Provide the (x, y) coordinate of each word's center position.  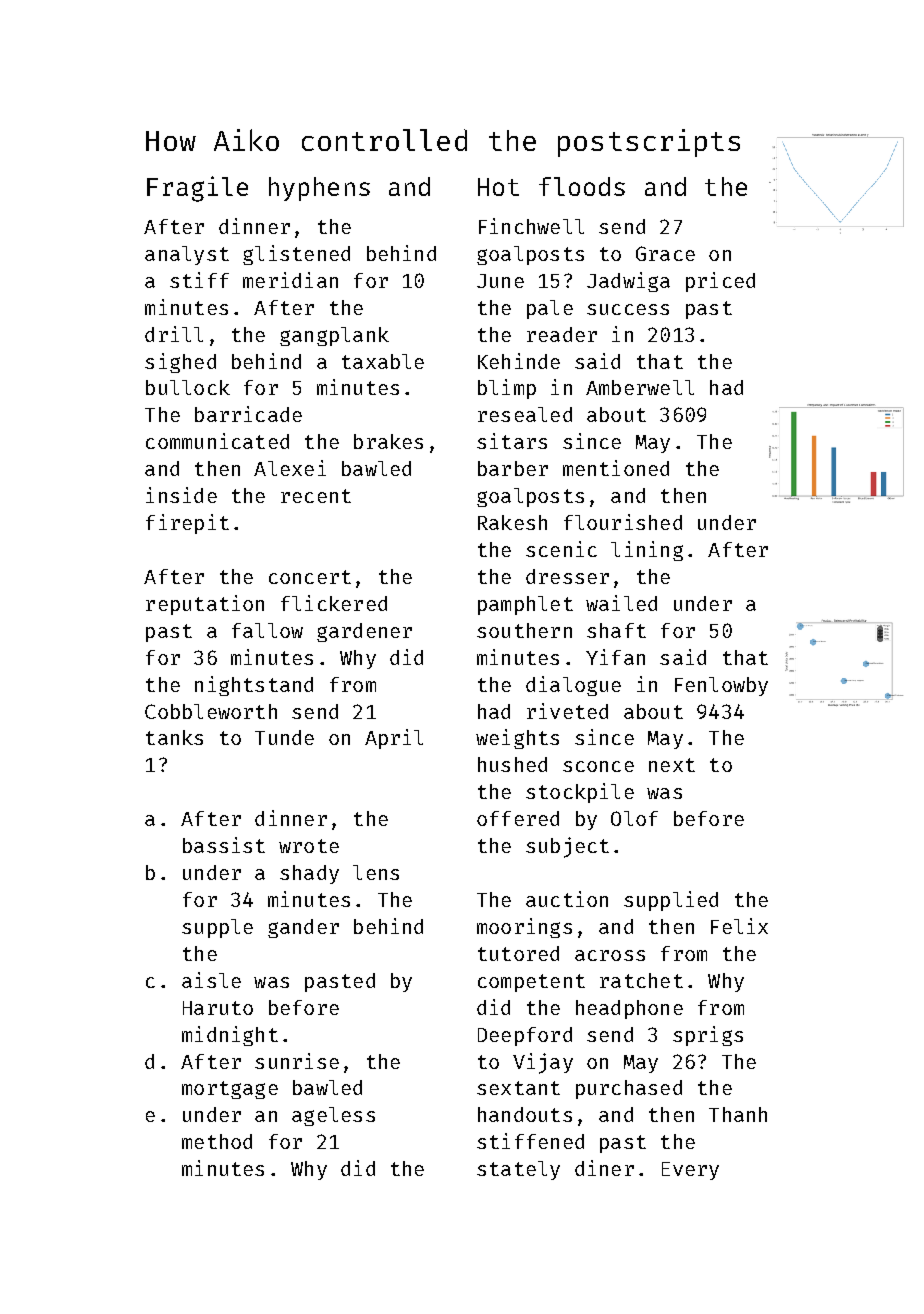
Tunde (284, 737)
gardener (364, 632)
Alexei (290, 468)
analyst (187, 255)
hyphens (319, 189)
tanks (174, 737)
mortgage (230, 1090)
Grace (665, 253)
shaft (616, 630)
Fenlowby (721, 686)
